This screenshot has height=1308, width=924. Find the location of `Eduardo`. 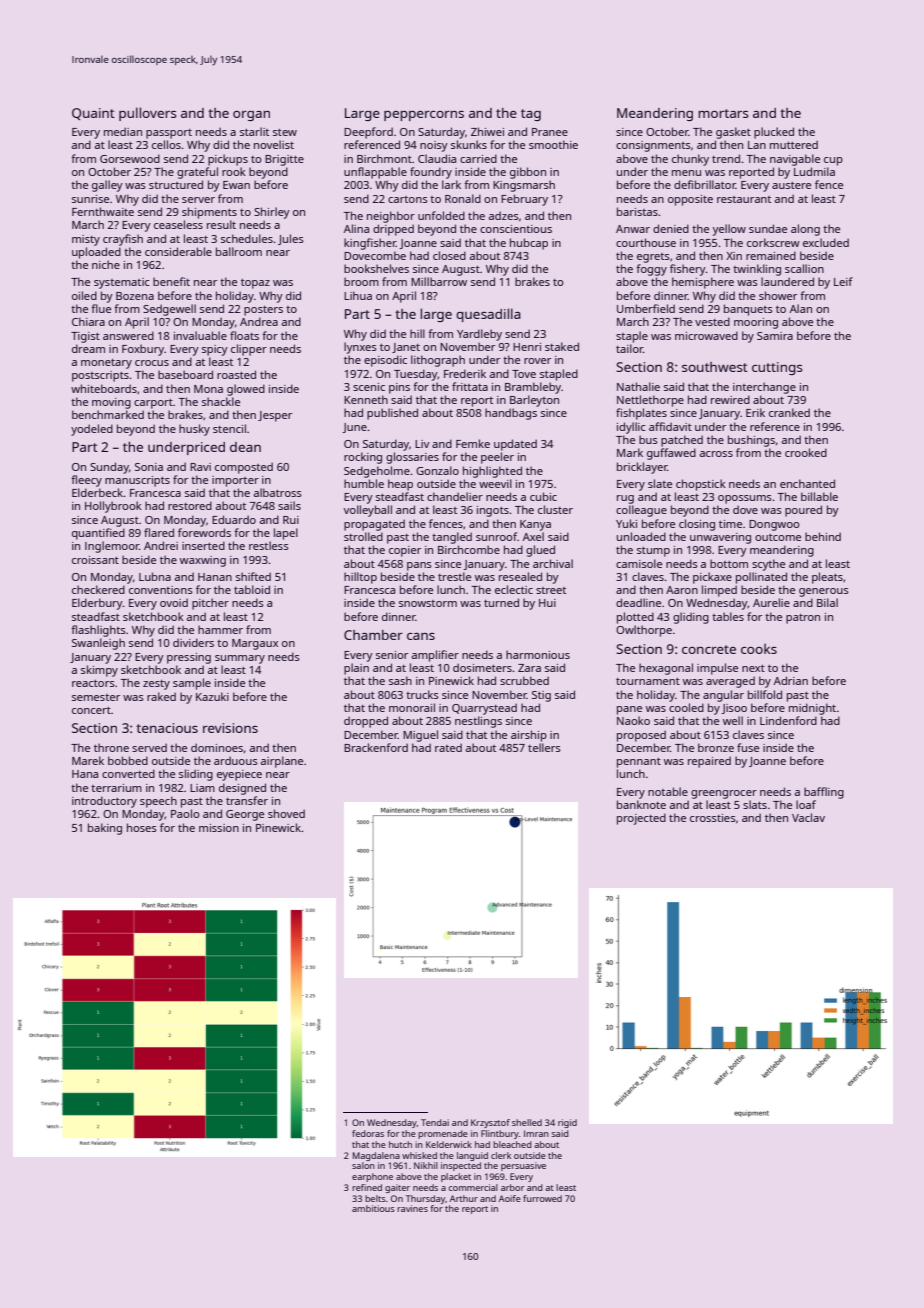

Eduardo is located at coordinates (234, 519).
